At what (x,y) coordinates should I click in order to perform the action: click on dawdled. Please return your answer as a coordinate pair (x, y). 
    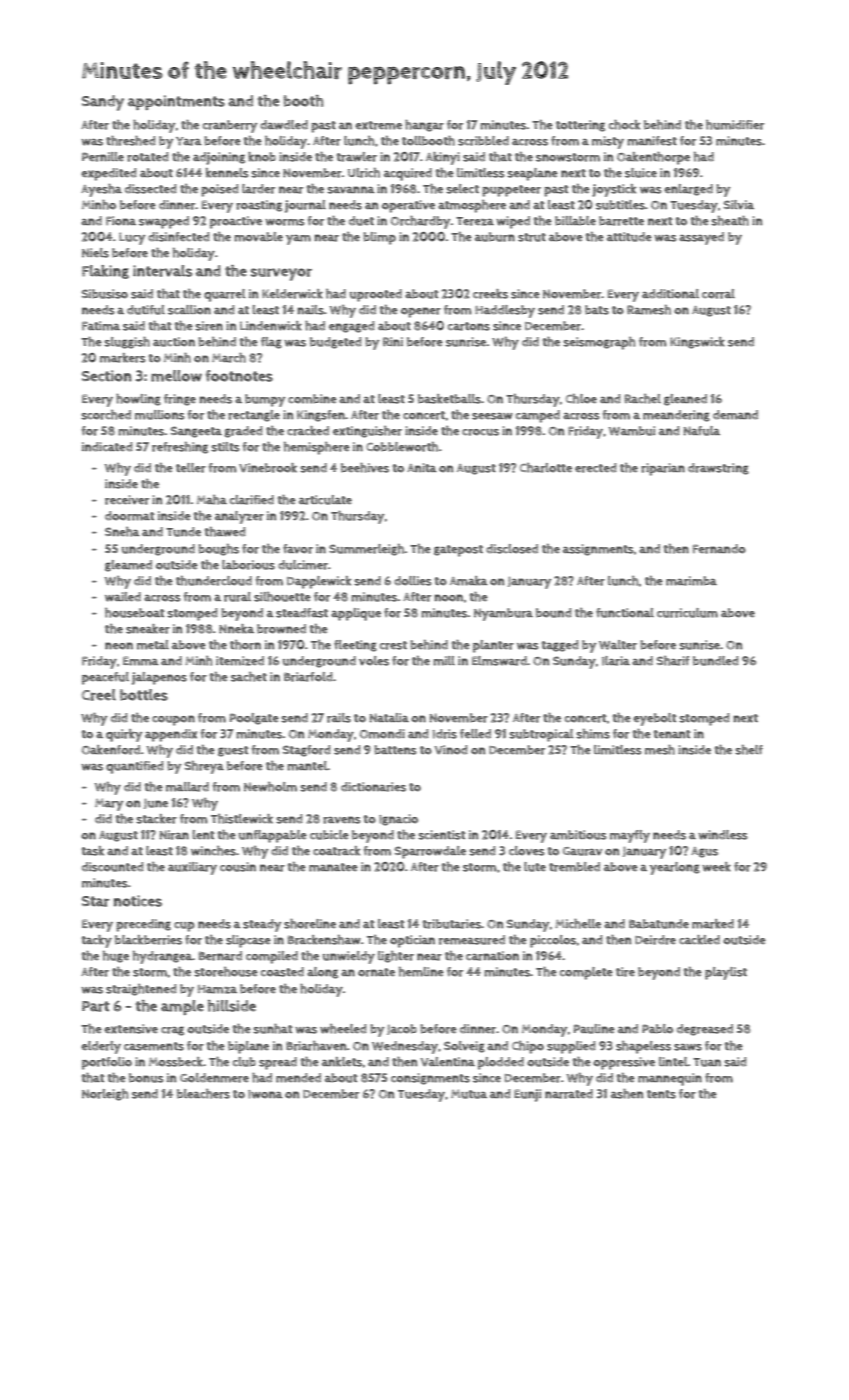
    Looking at the image, I should click on (284, 125).
